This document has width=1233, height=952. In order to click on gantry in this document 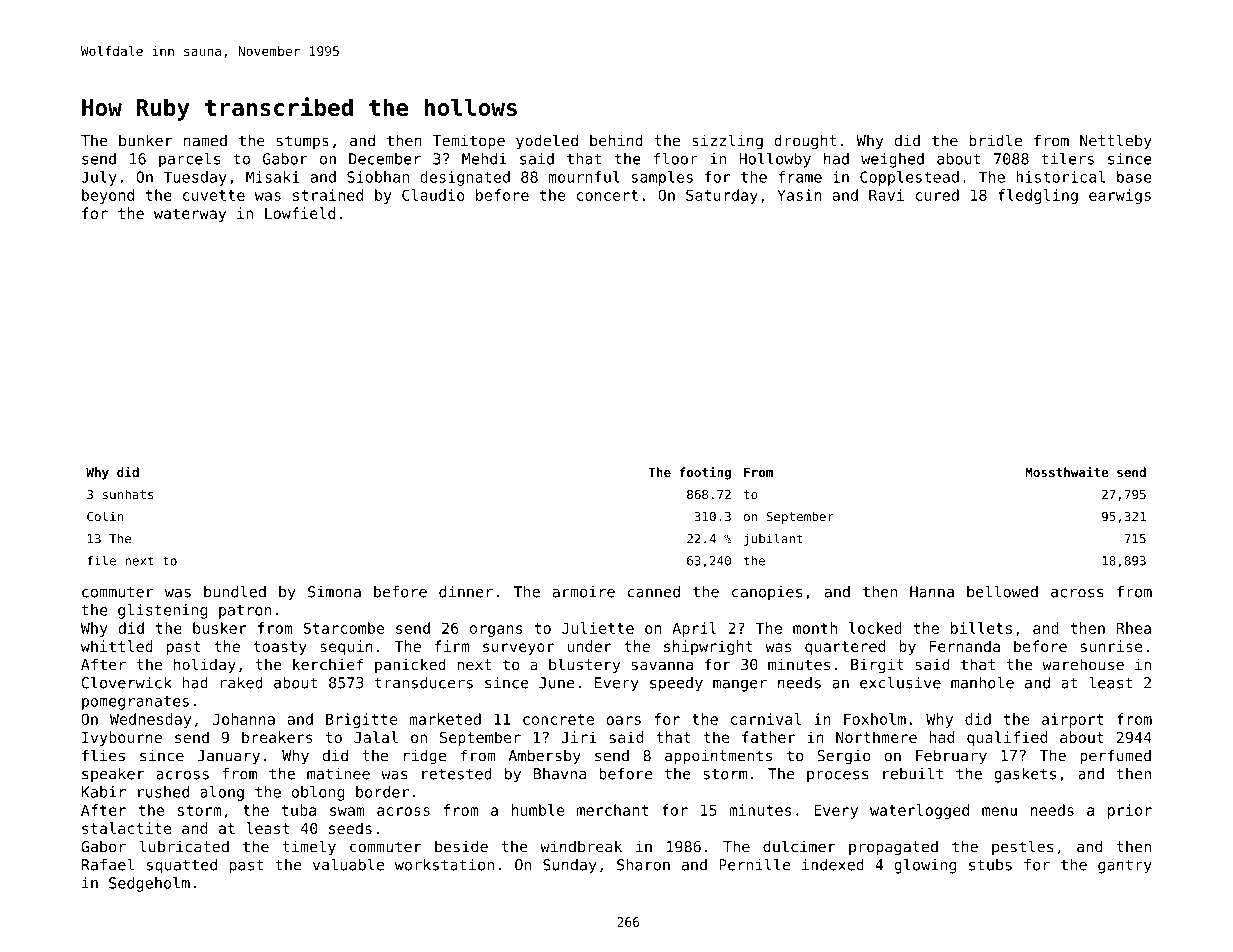, I will do `click(1125, 866)`.
